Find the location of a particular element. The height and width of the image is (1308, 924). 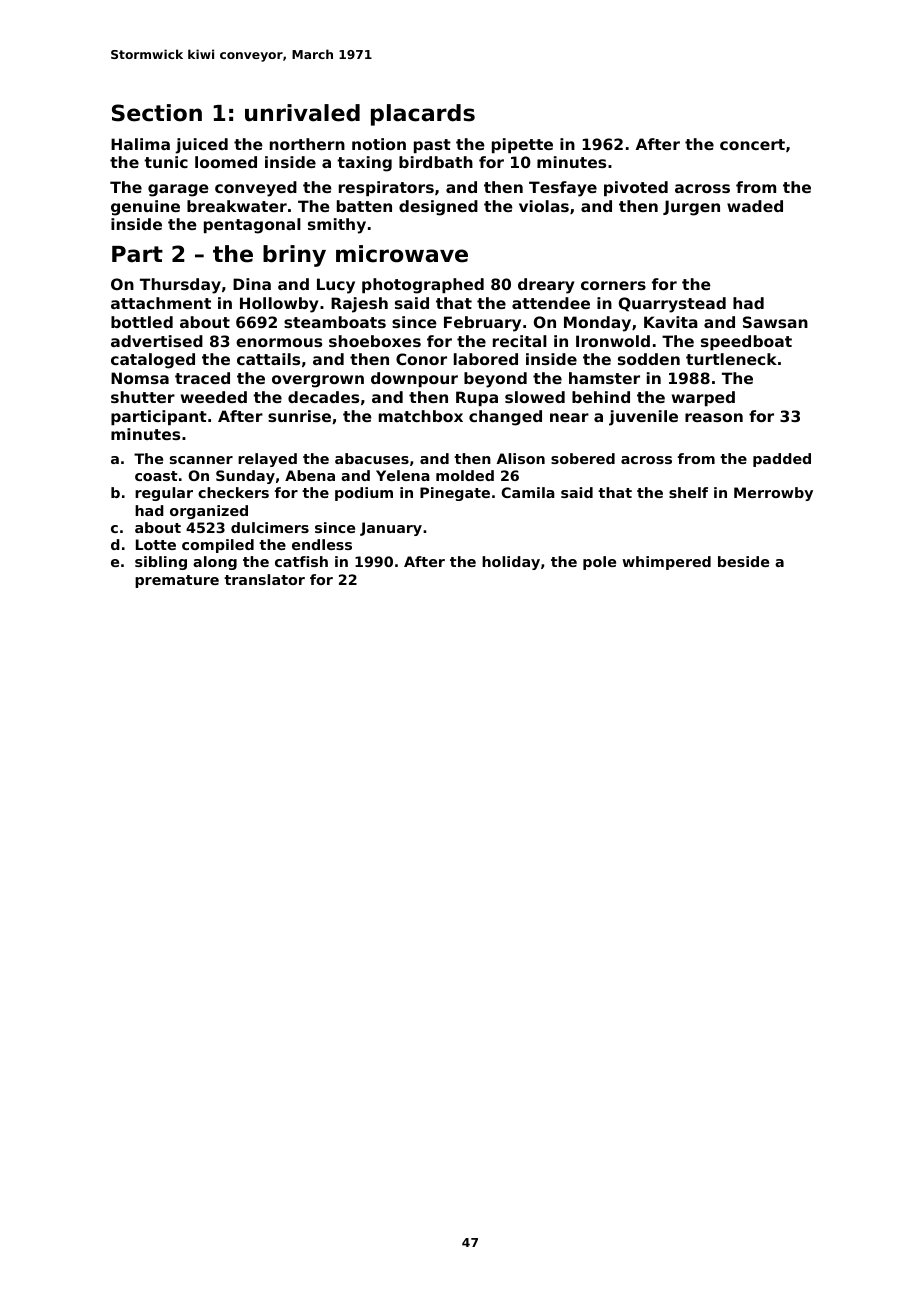

breakwater is located at coordinates (237, 206).
